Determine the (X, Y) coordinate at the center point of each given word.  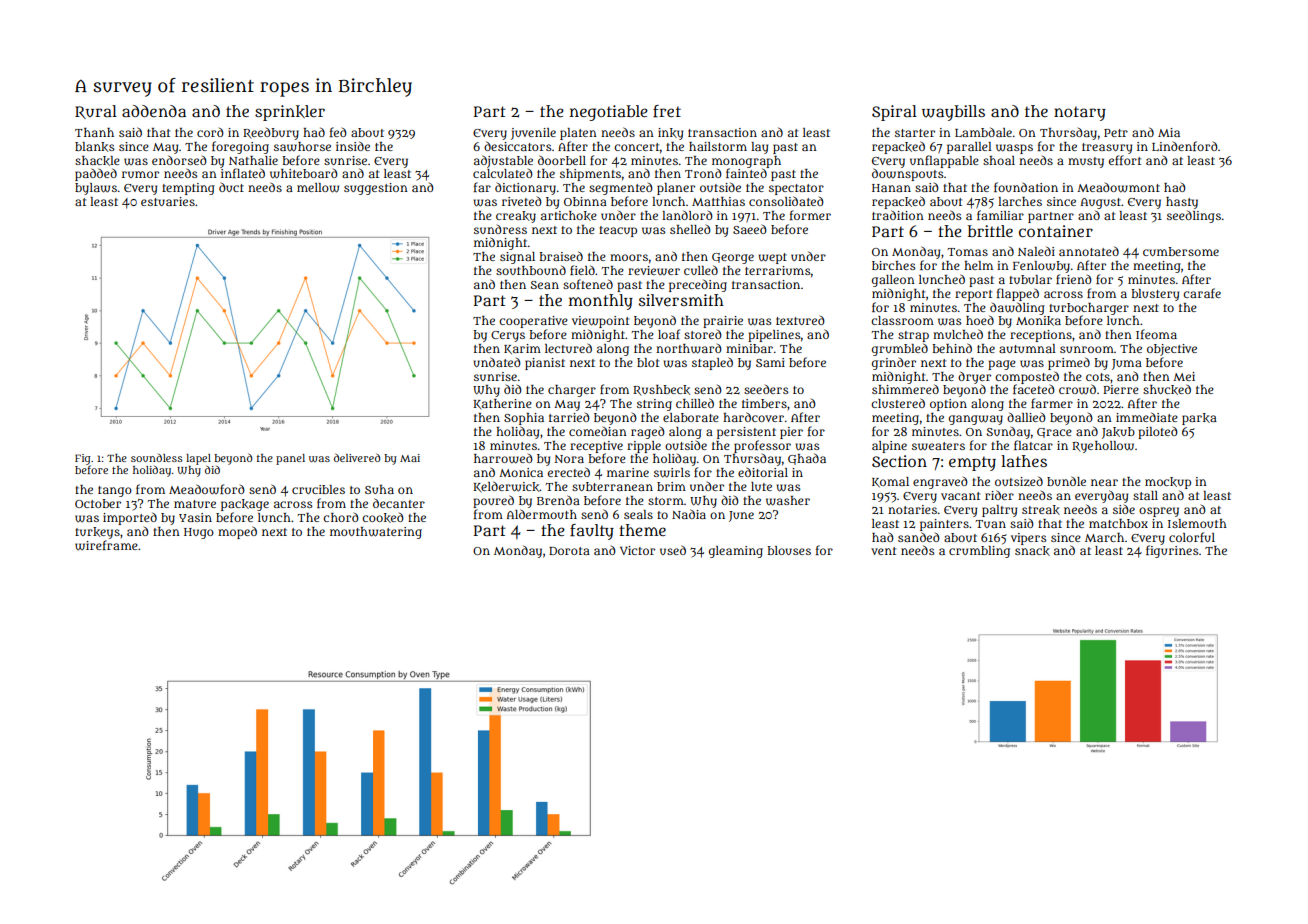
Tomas (967, 252)
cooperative (533, 322)
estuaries (168, 201)
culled (701, 270)
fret (667, 111)
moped (237, 532)
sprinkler (290, 113)
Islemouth (1197, 523)
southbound (531, 270)
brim (671, 486)
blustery (1155, 295)
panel (290, 459)
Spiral (894, 113)
